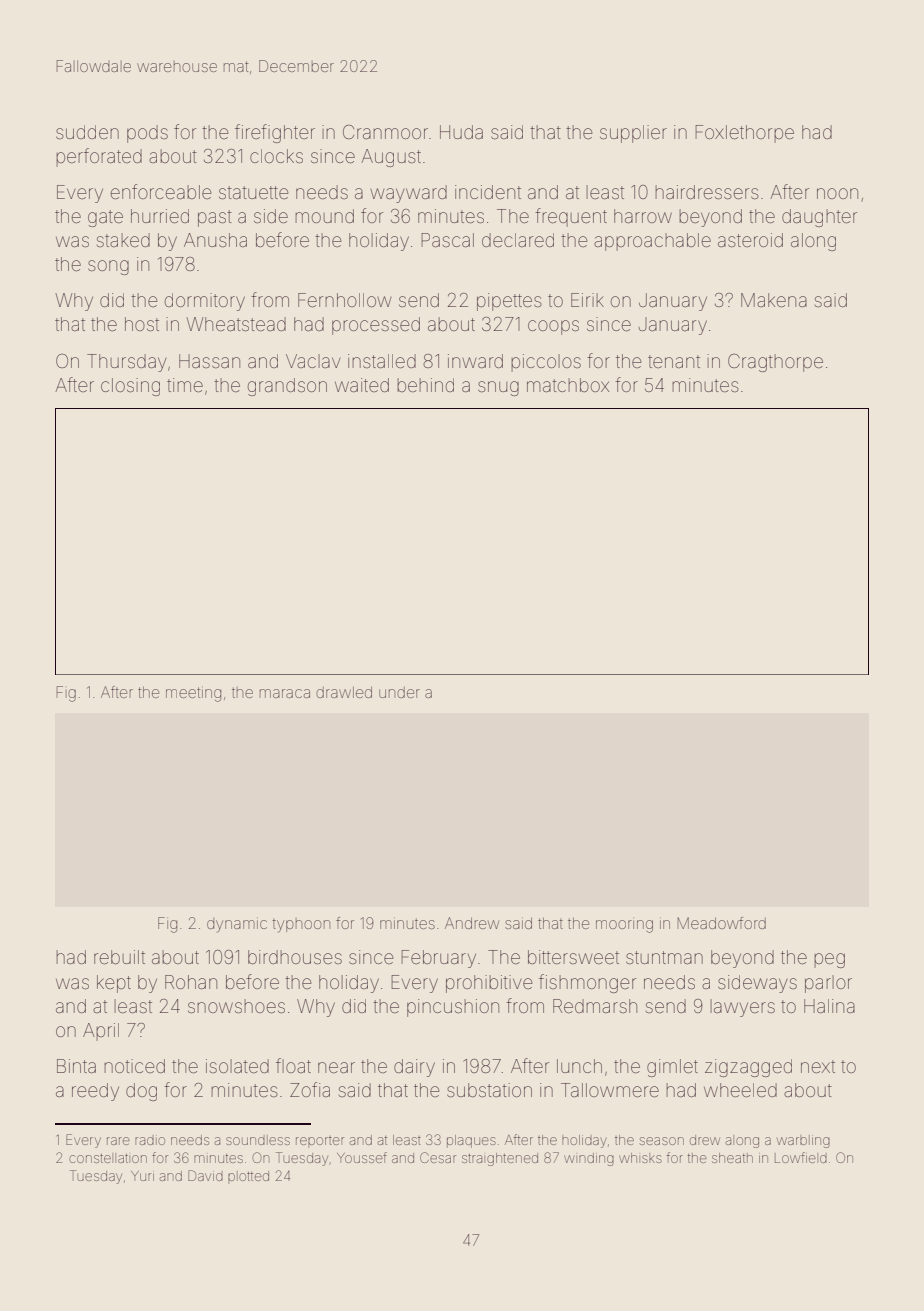 Image resolution: width=924 pixels, height=1311 pixels. Describe the element at coordinates (461, 132) in the screenshot. I see `Huda` at that location.
